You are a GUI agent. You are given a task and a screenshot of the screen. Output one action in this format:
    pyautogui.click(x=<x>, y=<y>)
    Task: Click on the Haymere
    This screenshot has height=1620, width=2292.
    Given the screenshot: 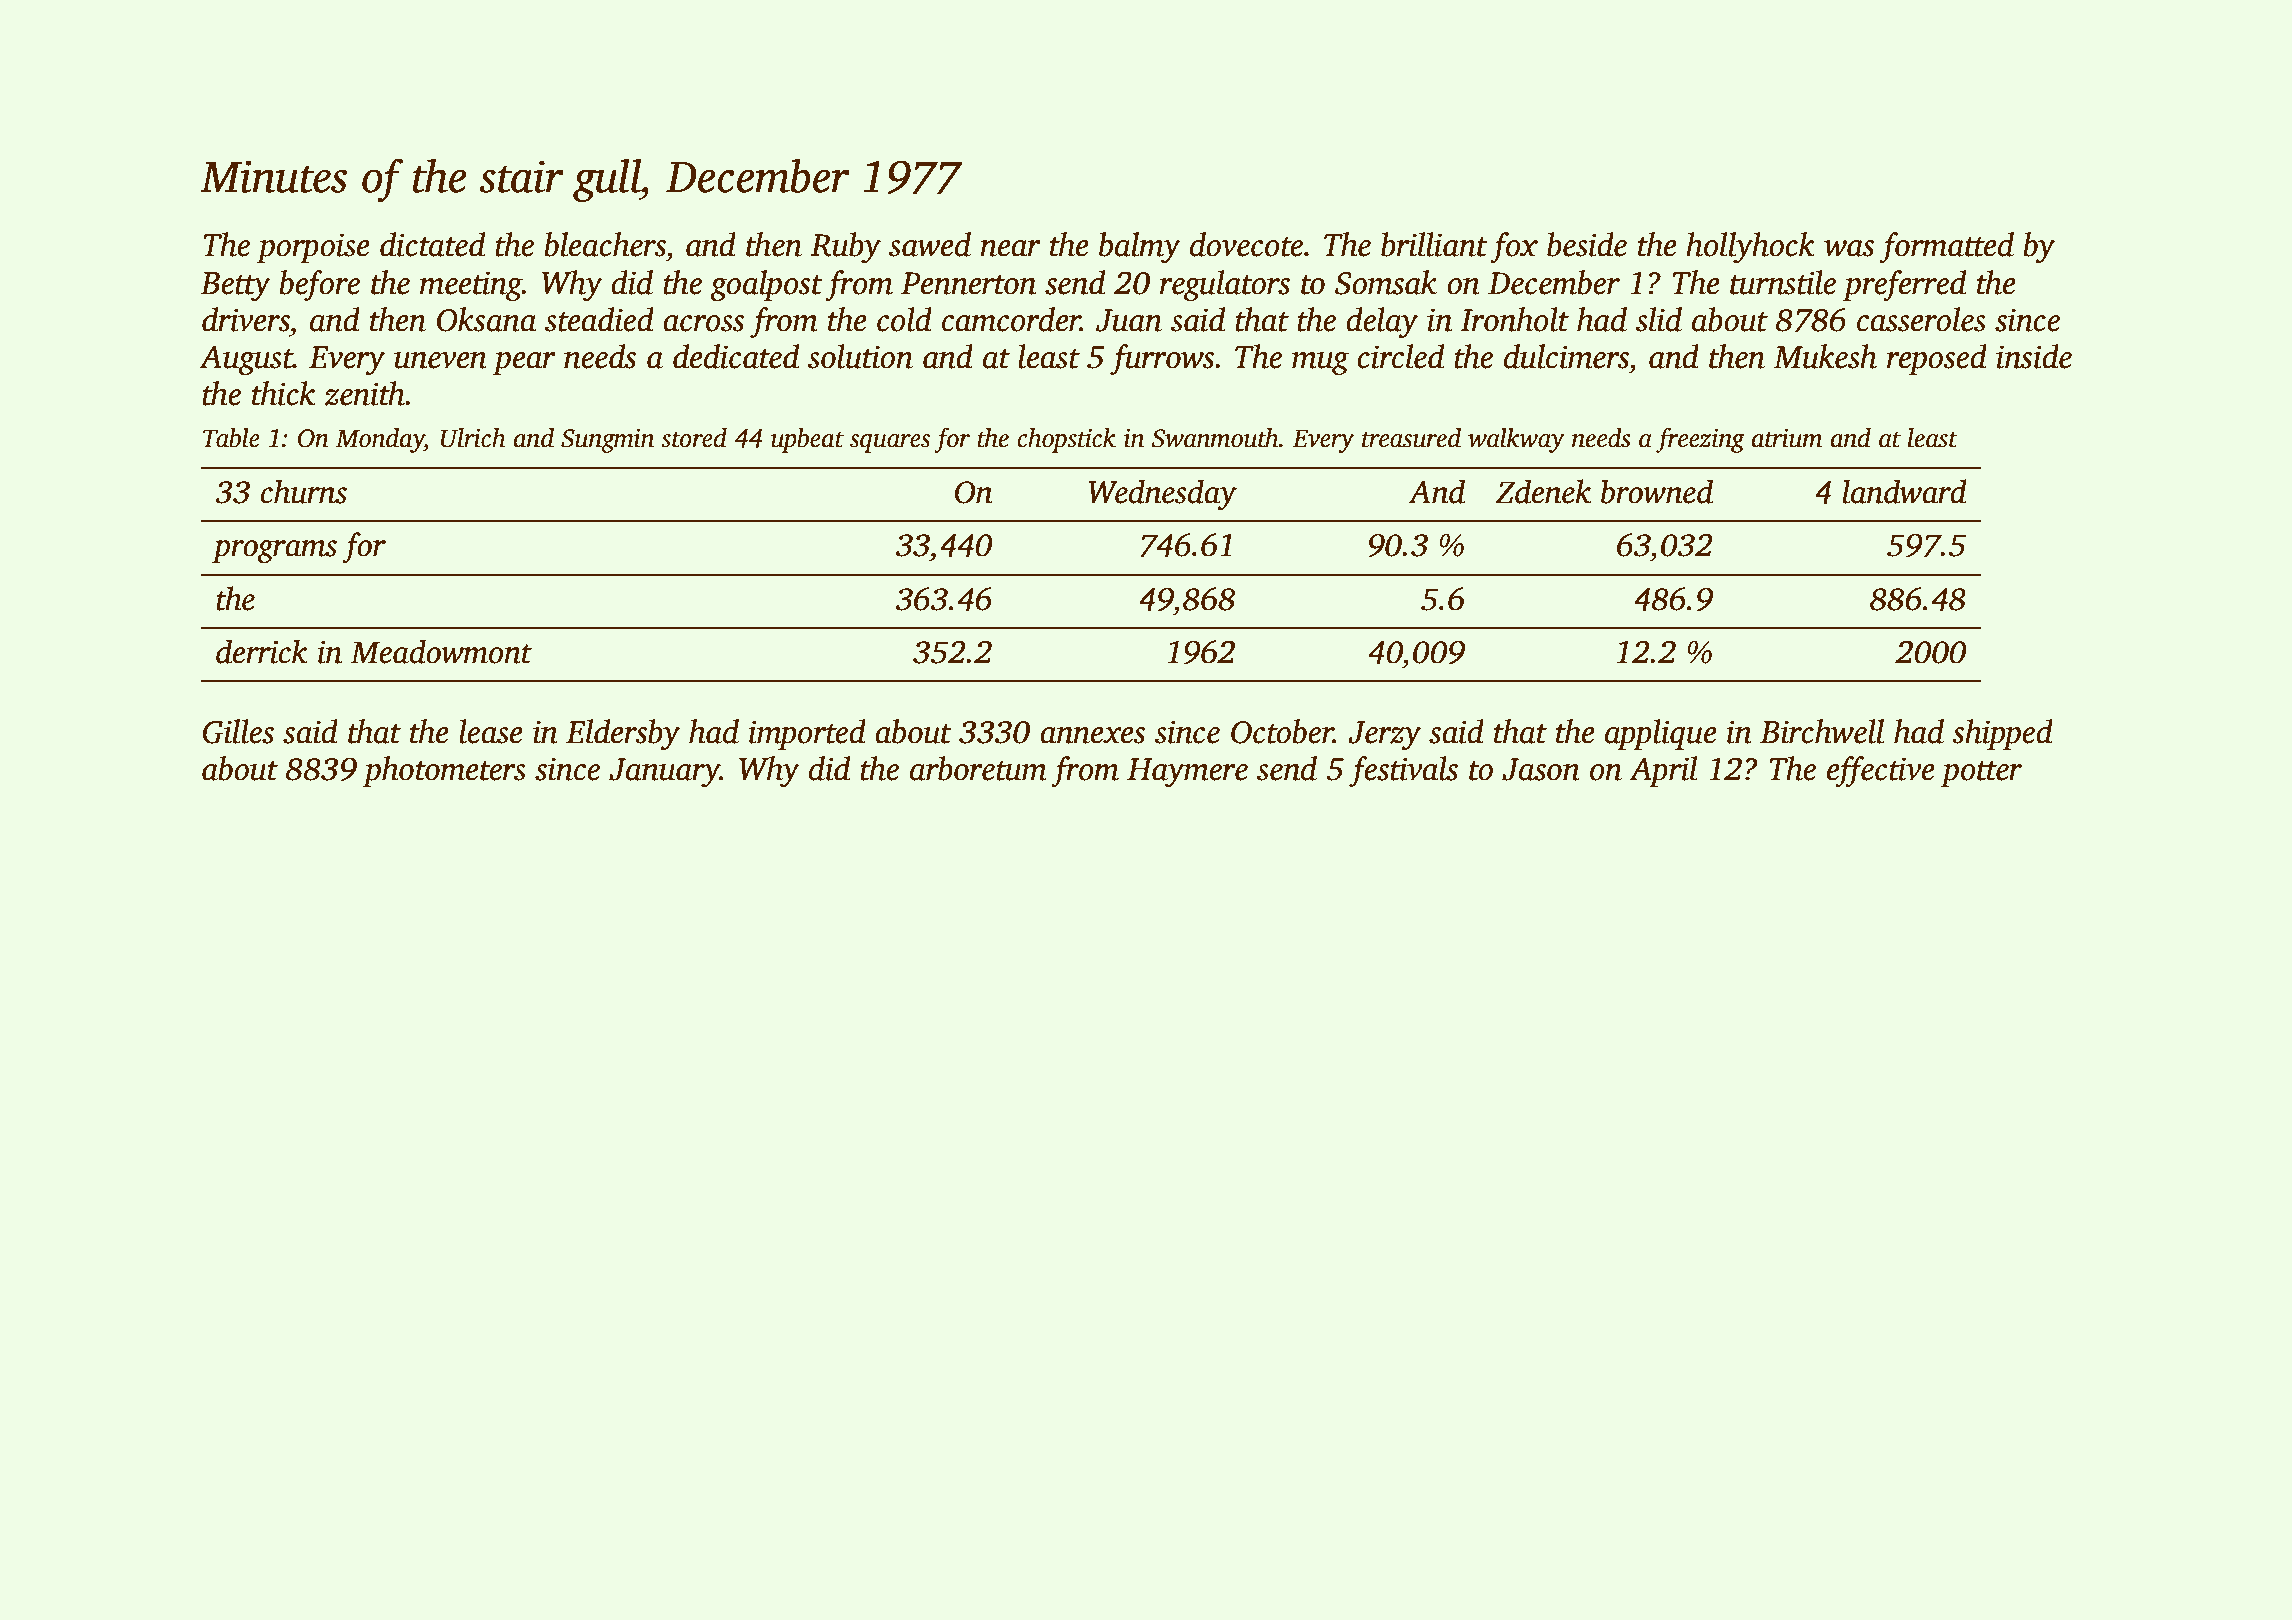 What is the action you would take?
    pyautogui.click(x=1187, y=772)
